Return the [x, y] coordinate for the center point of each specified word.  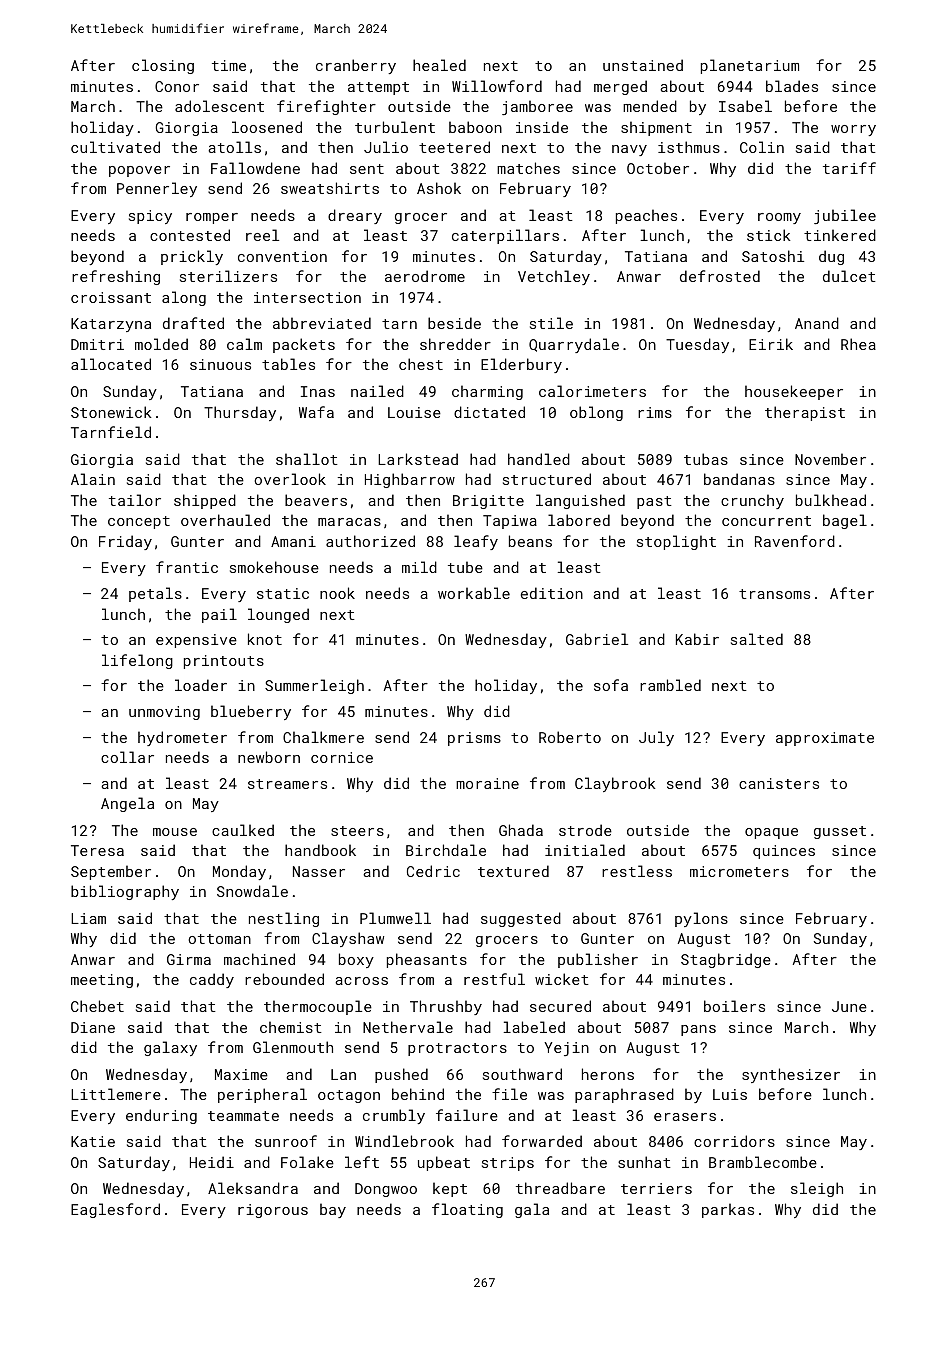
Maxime [241, 1074]
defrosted [720, 276]
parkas [728, 1210]
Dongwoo [386, 1190]
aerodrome [425, 276]
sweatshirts [330, 188]
